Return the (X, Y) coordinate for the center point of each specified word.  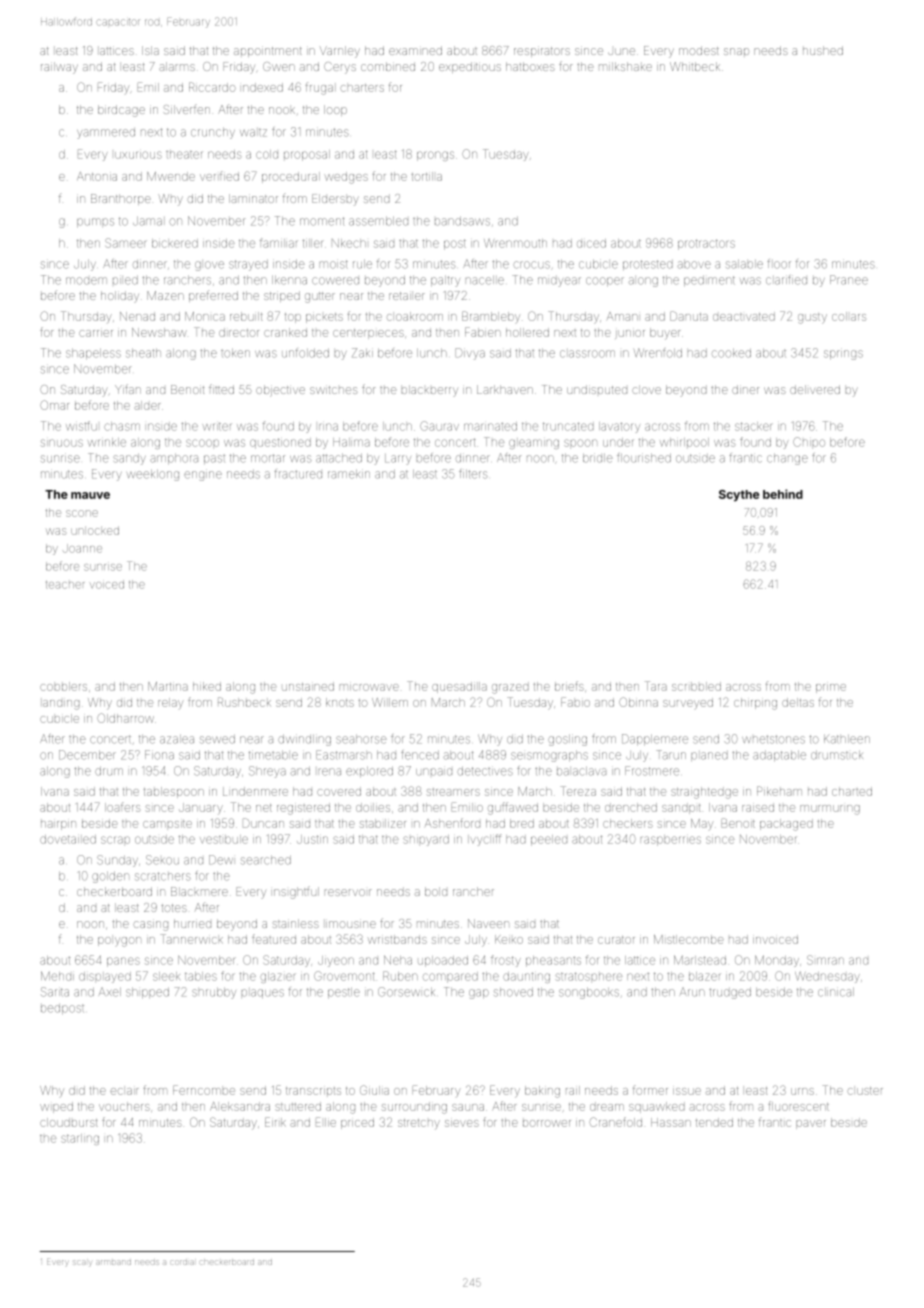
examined (415, 50)
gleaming (534, 444)
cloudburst (69, 1122)
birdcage (121, 111)
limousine (351, 924)
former (650, 1090)
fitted (221, 389)
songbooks (589, 993)
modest (699, 51)
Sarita (55, 992)
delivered (815, 389)
